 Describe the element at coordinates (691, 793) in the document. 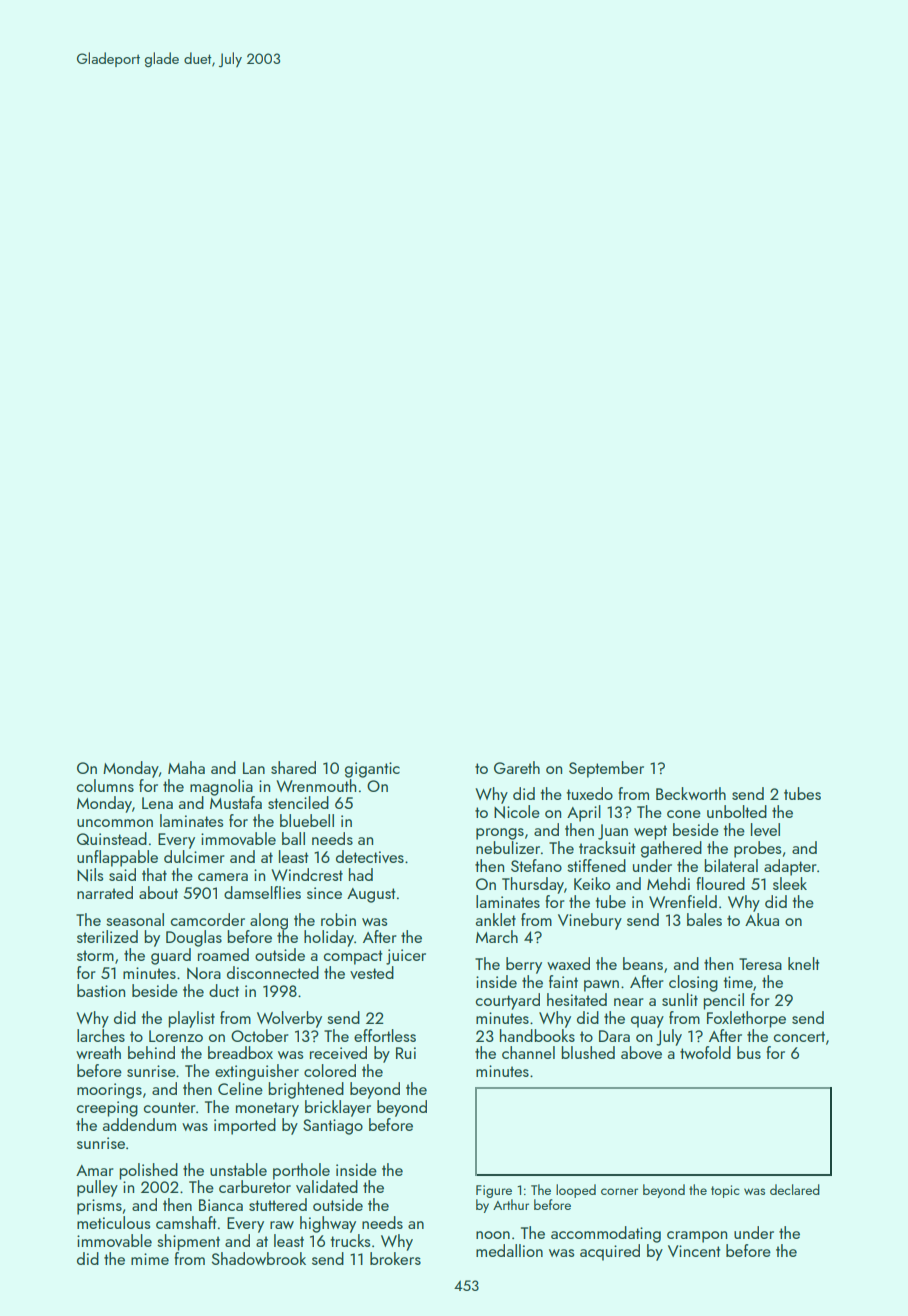

I see `Beckworth` at that location.
